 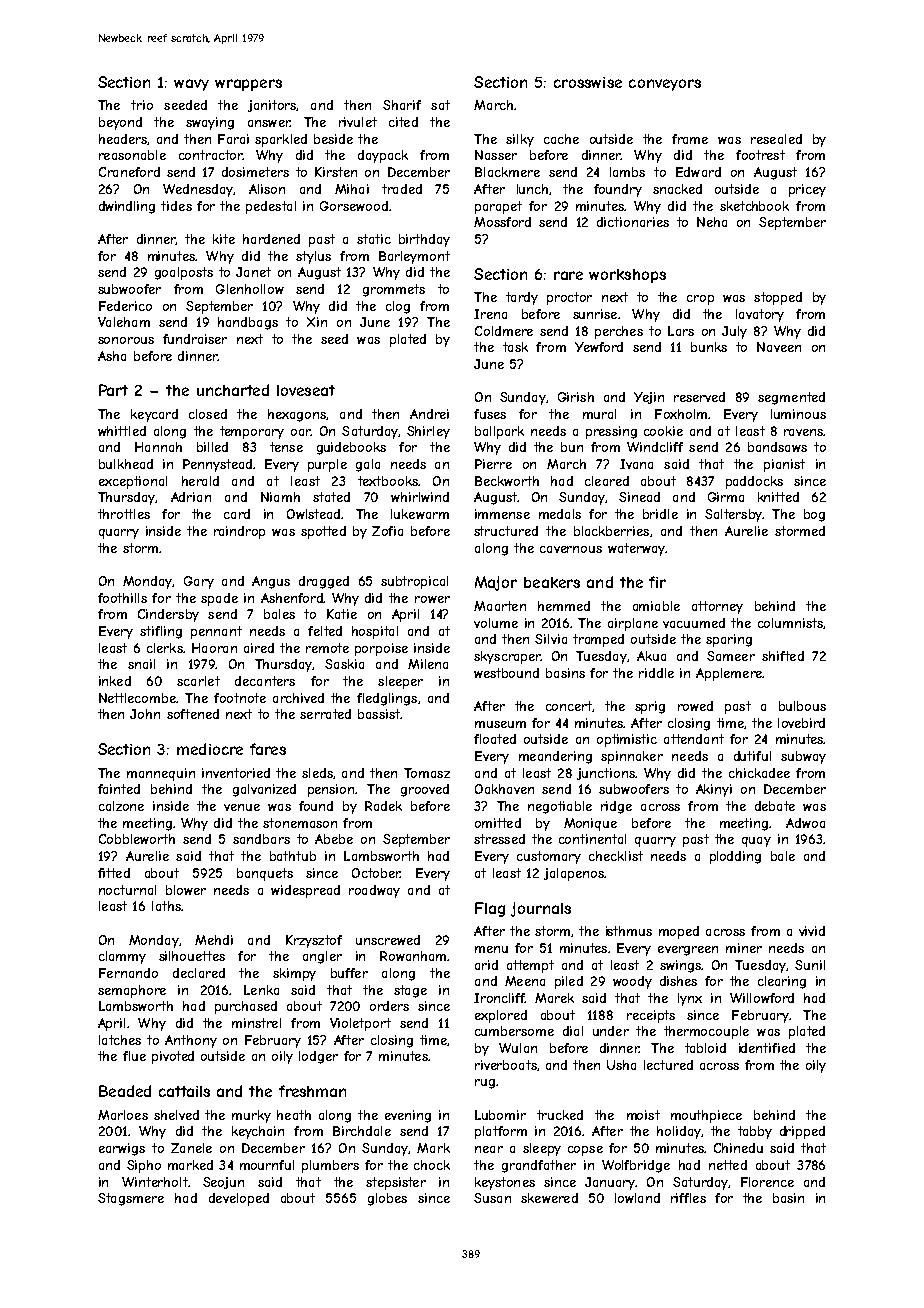 What do you see at coordinates (532, 189) in the screenshot?
I see `lunch` at bounding box center [532, 189].
